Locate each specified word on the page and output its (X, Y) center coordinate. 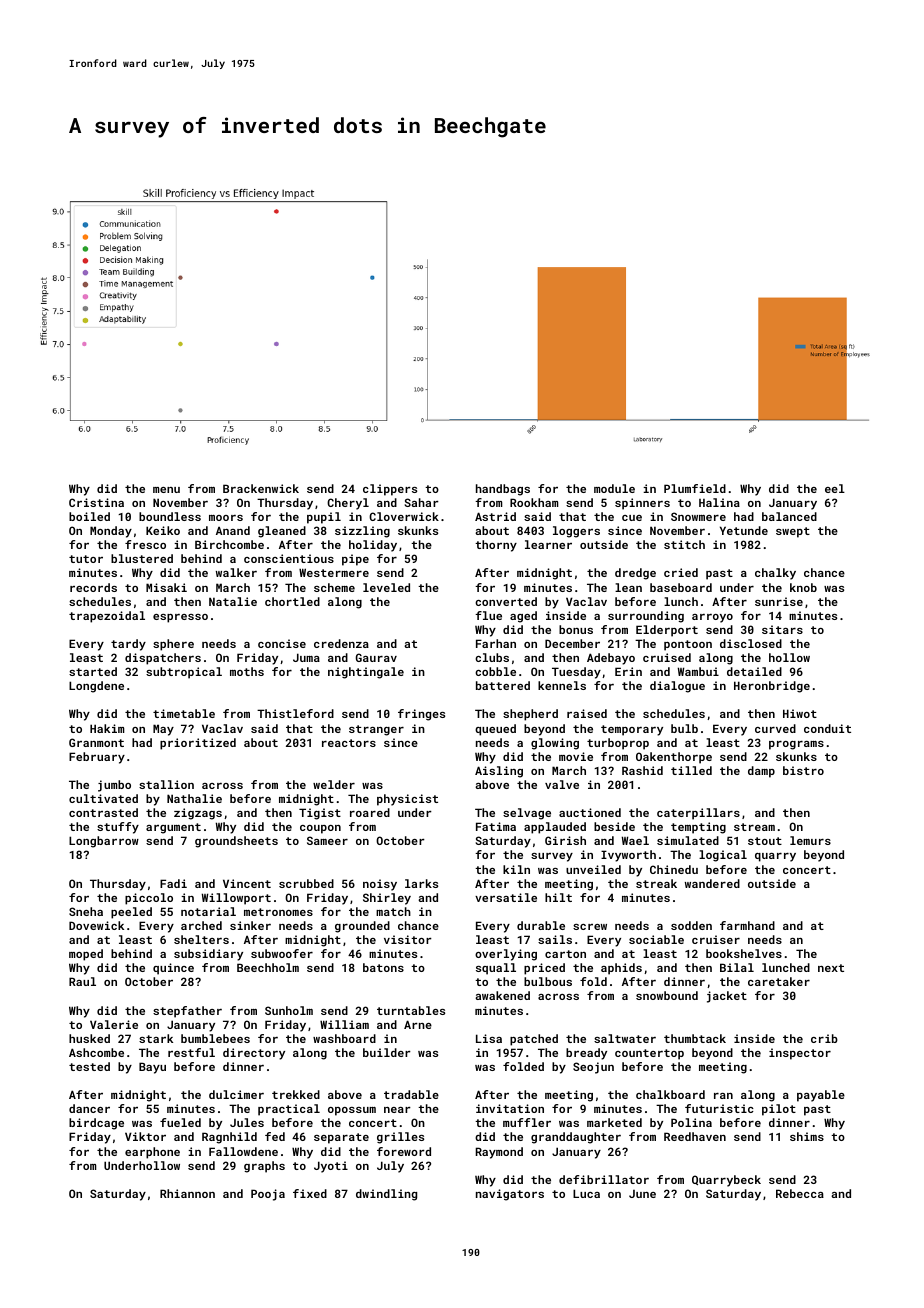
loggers (576, 532)
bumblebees (215, 1038)
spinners (642, 504)
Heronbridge (772, 687)
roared (370, 812)
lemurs (810, 840)
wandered (712, 883)
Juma (306, 657)
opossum (352, 1111)
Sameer (327, 840)
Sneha (86, 911)
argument (173, 828)
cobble (495, 671)
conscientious (289, 558)
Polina (691, 1122)
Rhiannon (187, 1193)
